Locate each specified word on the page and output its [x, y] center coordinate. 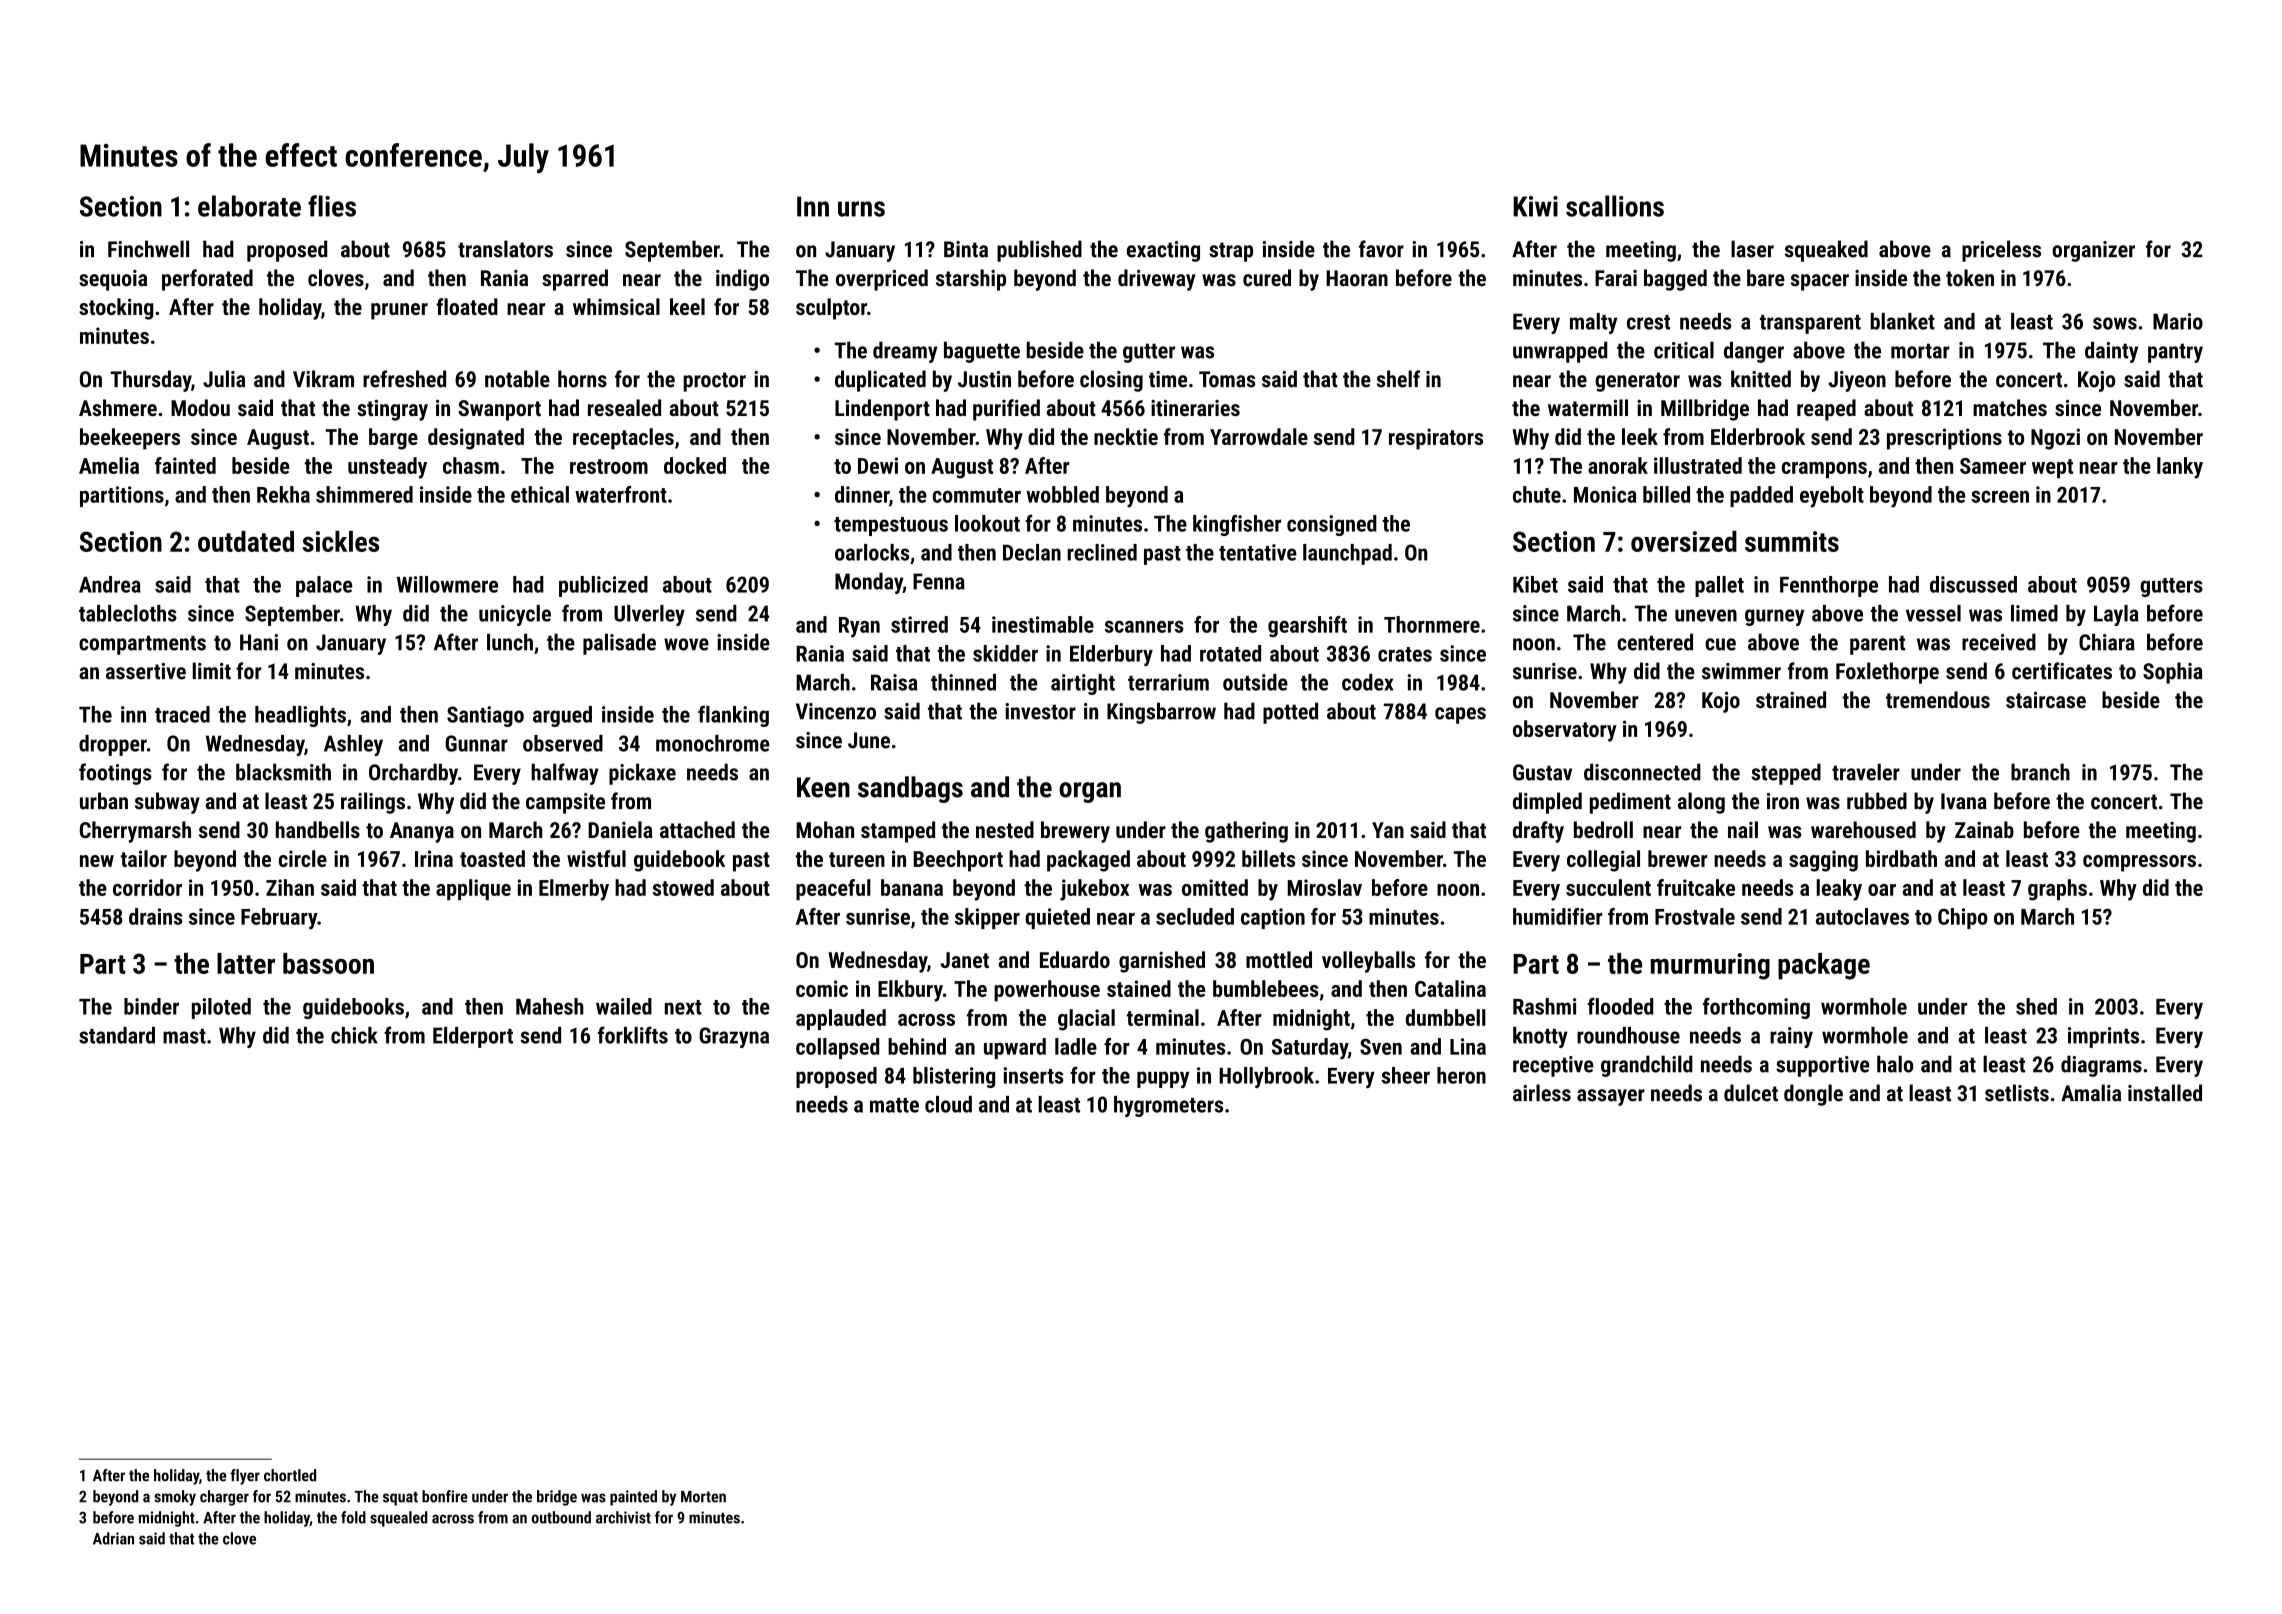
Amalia [2091, 1093]
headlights [300, 716]
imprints [2103, 1037]
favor [1381, 249]
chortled [290, 1475]
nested [1005, 829]
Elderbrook [1758, 436]
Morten [703, 1497]
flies [332, 206]
